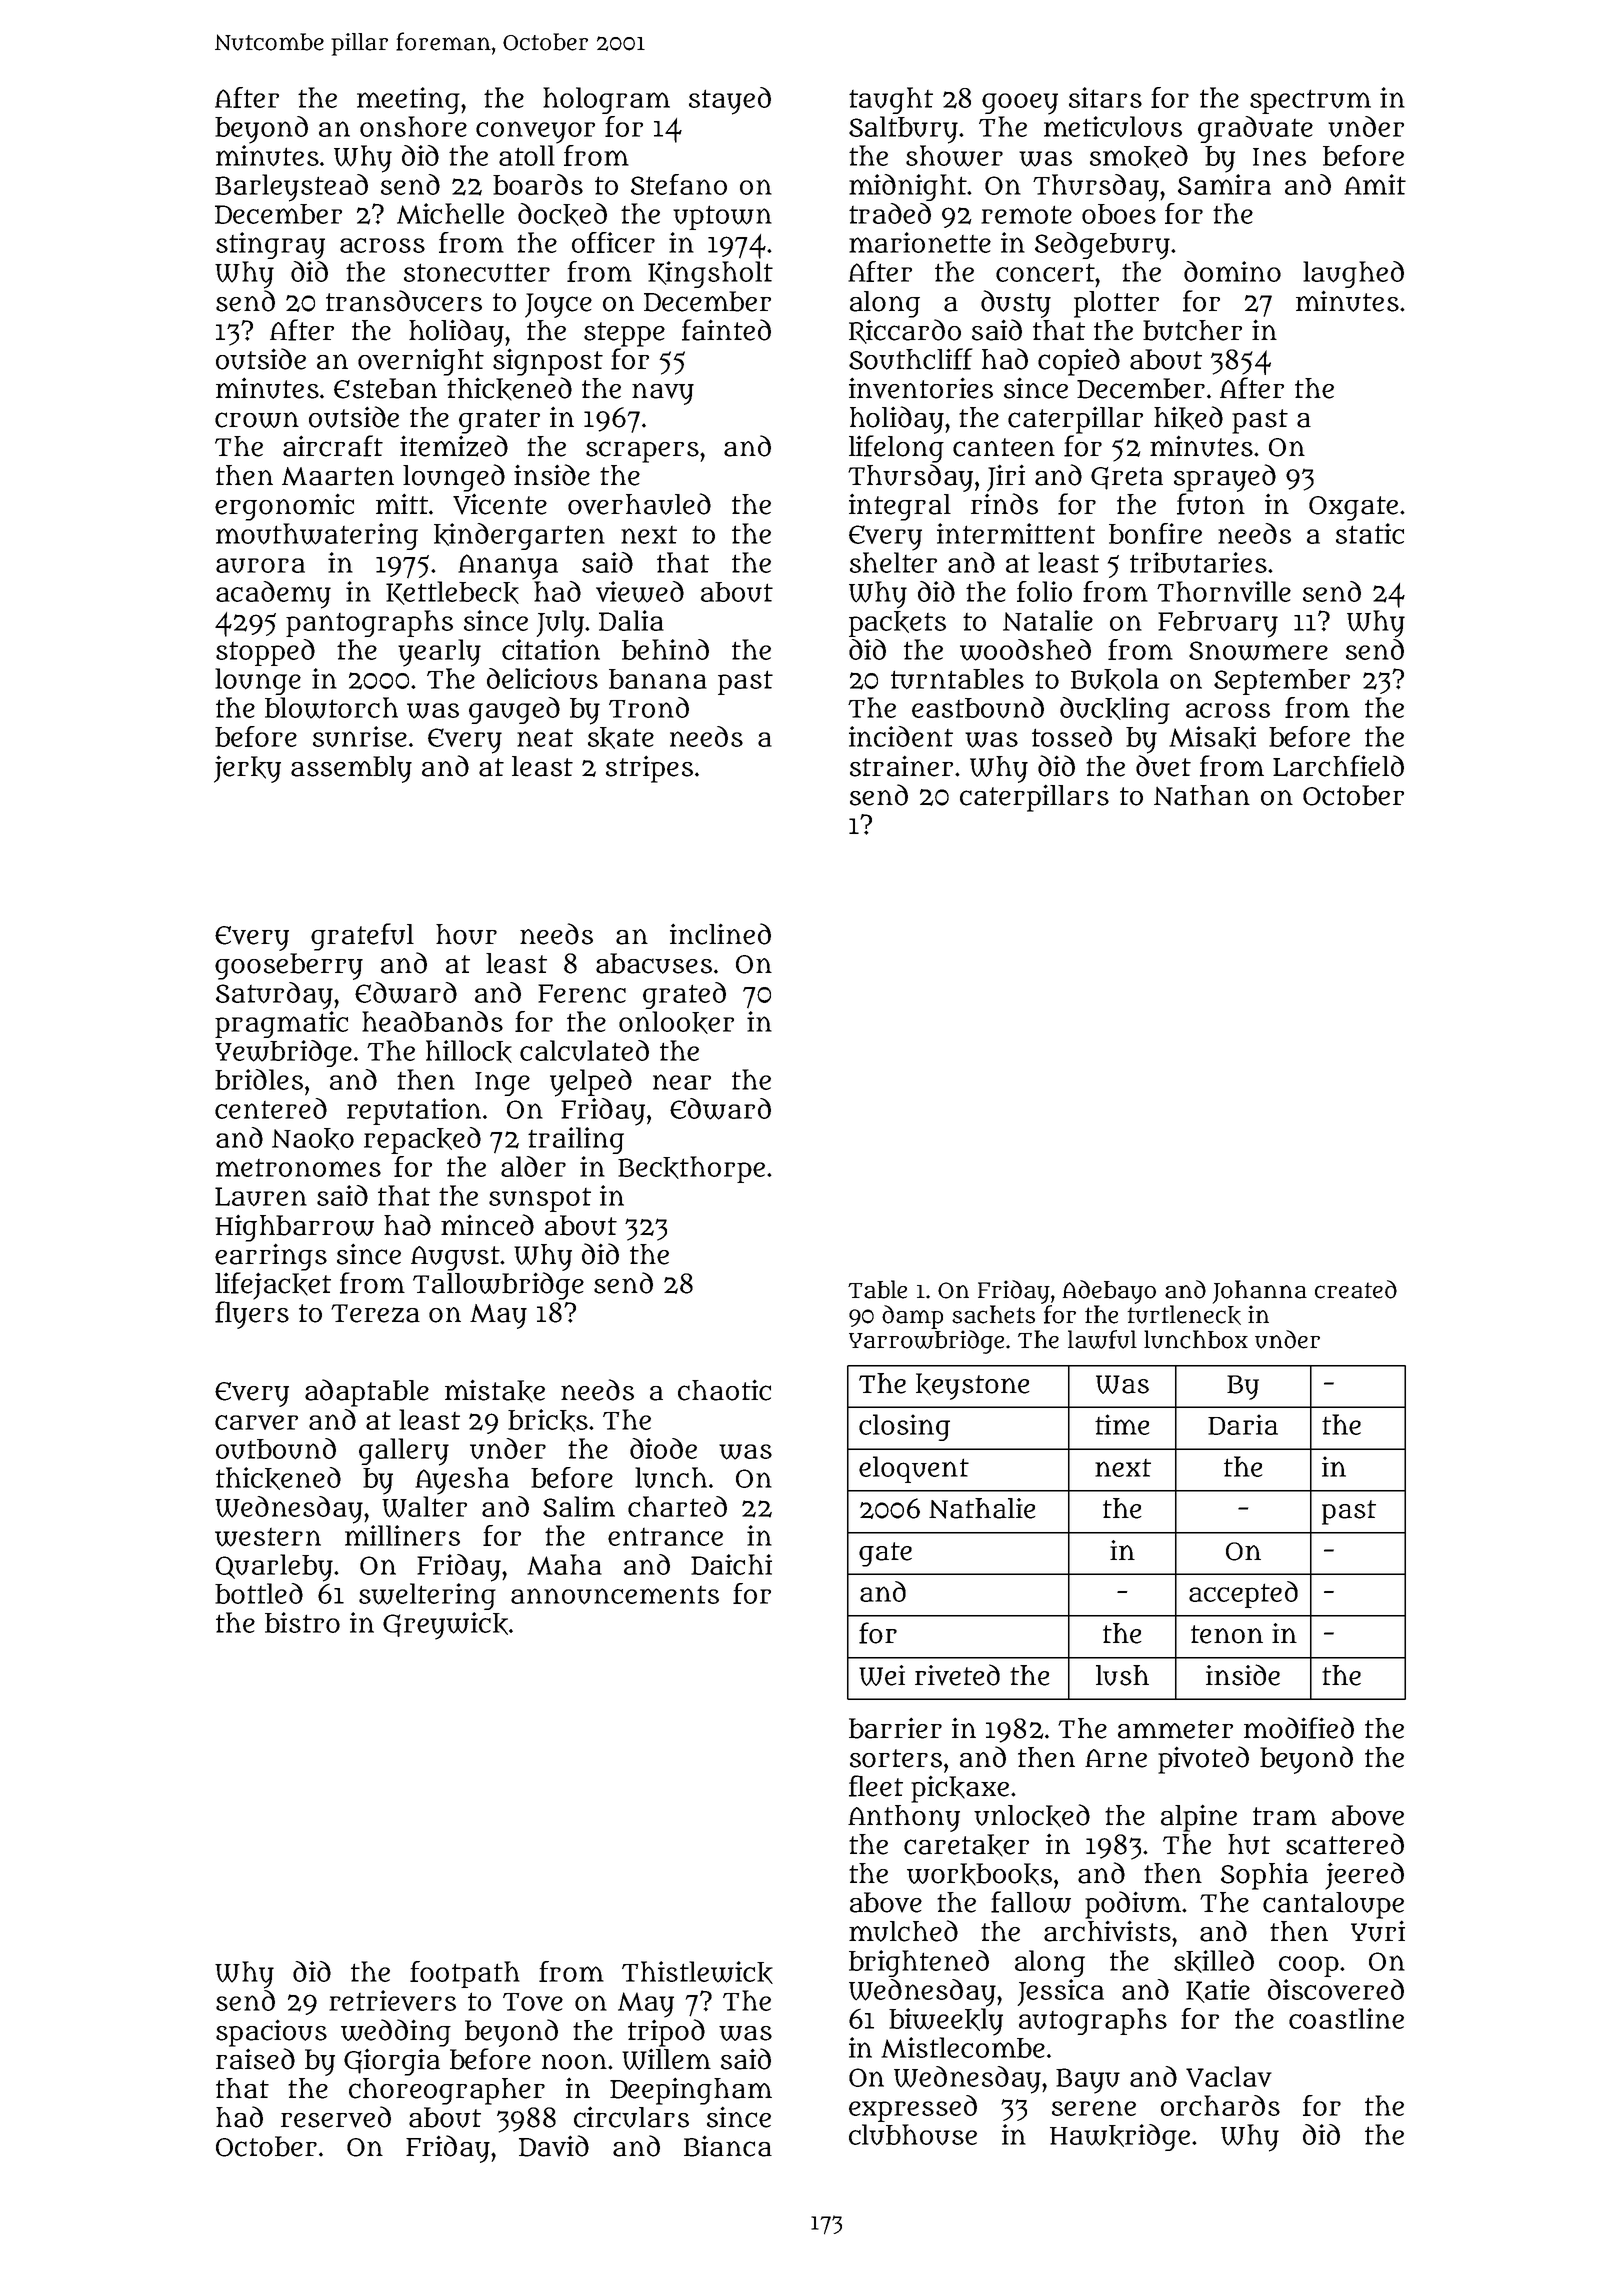  Describe the element at coordinates (336, 2117) in the screenshot. I see `reserved` at that location.
